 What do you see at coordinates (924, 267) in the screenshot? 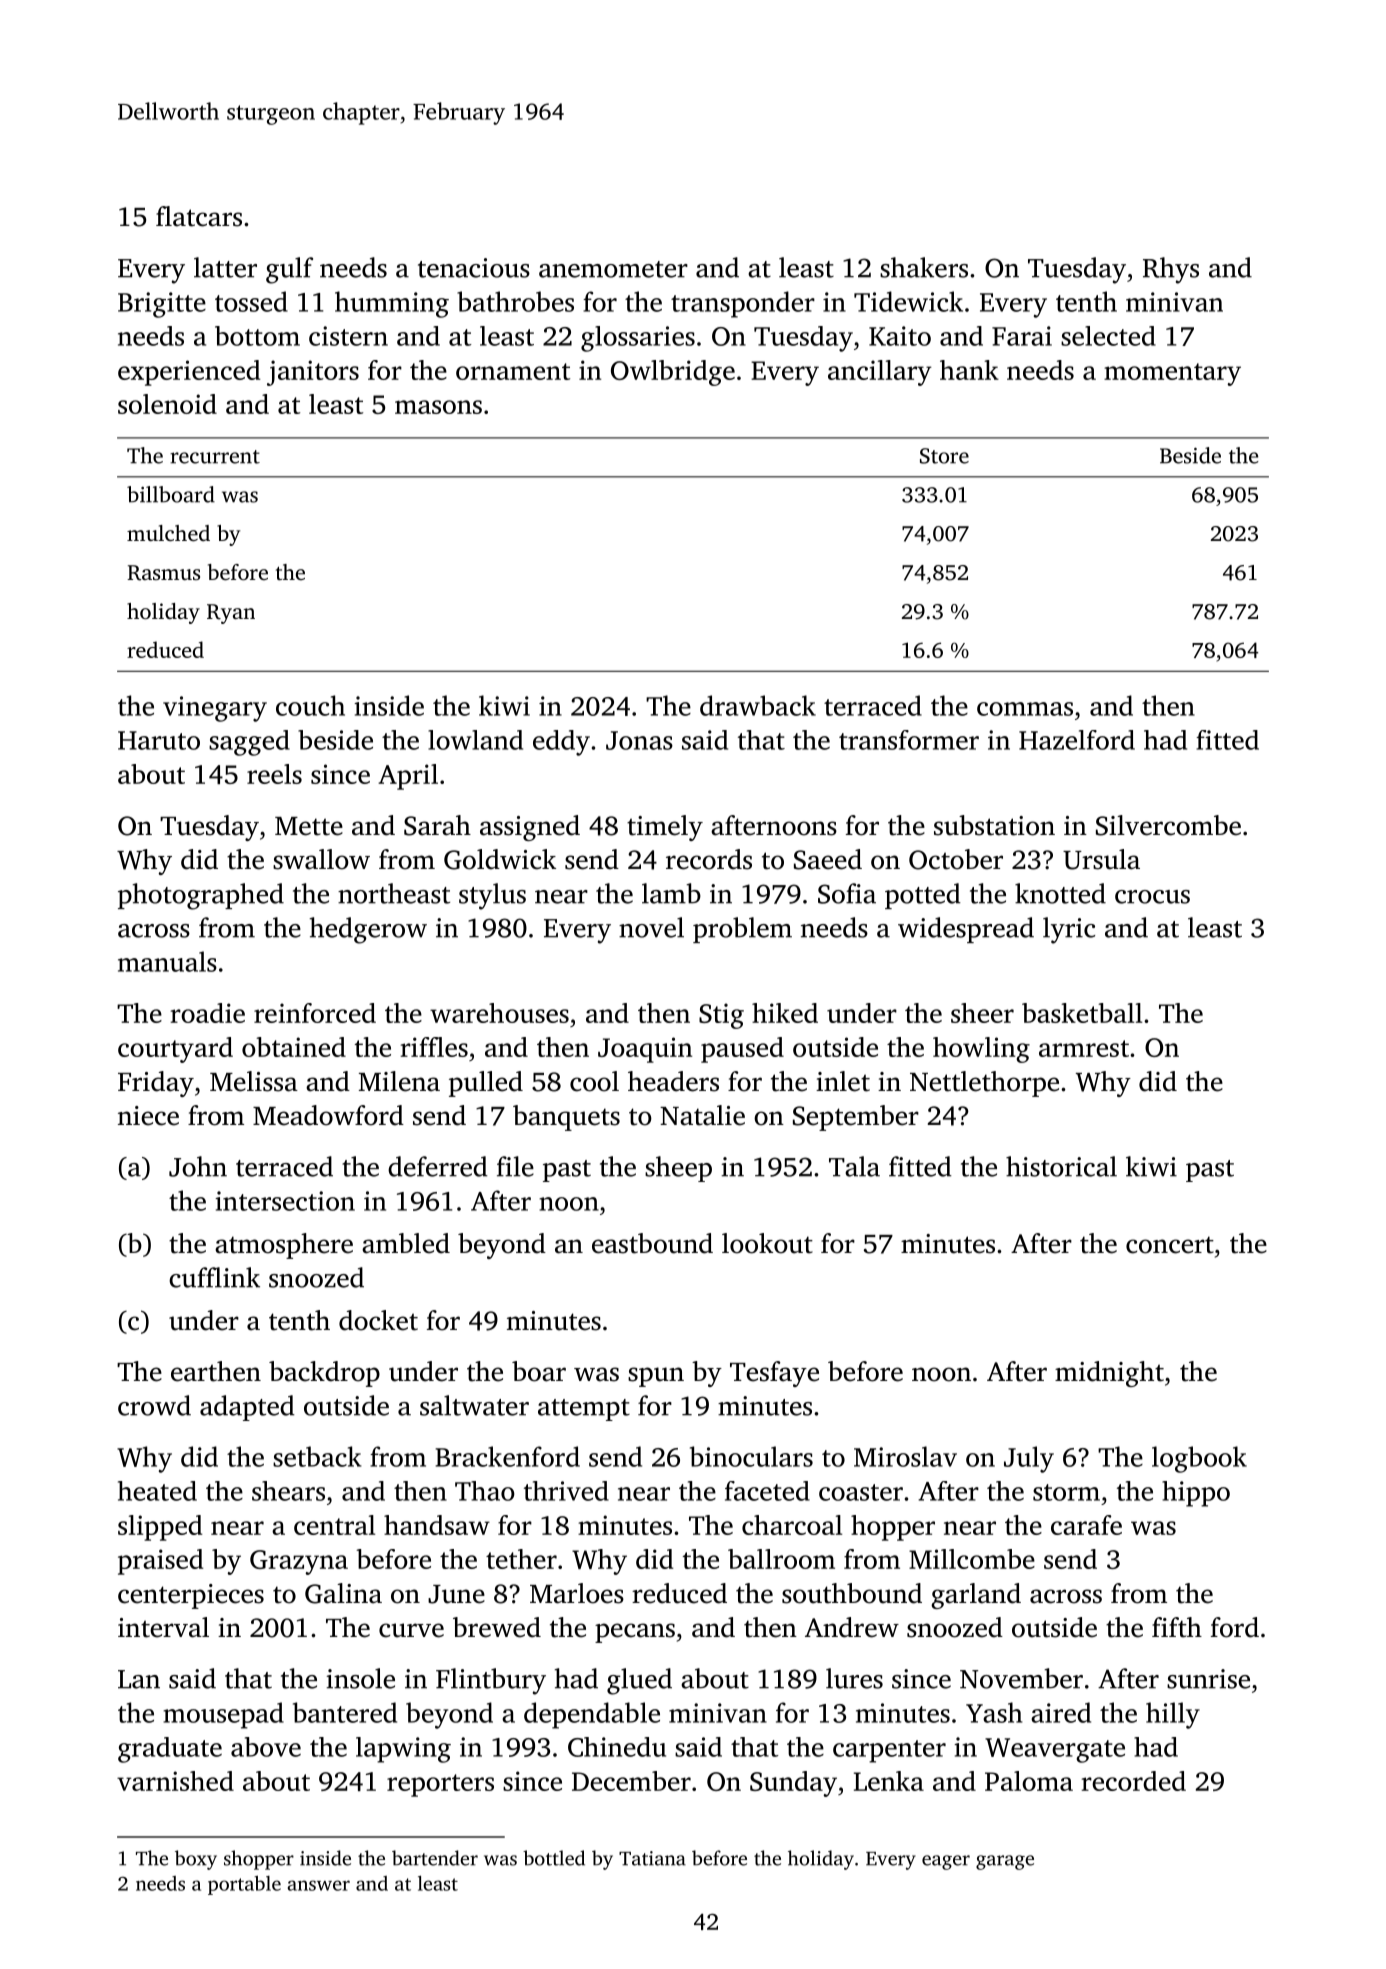
I see `shakers` at bounding box center [924, 267].
